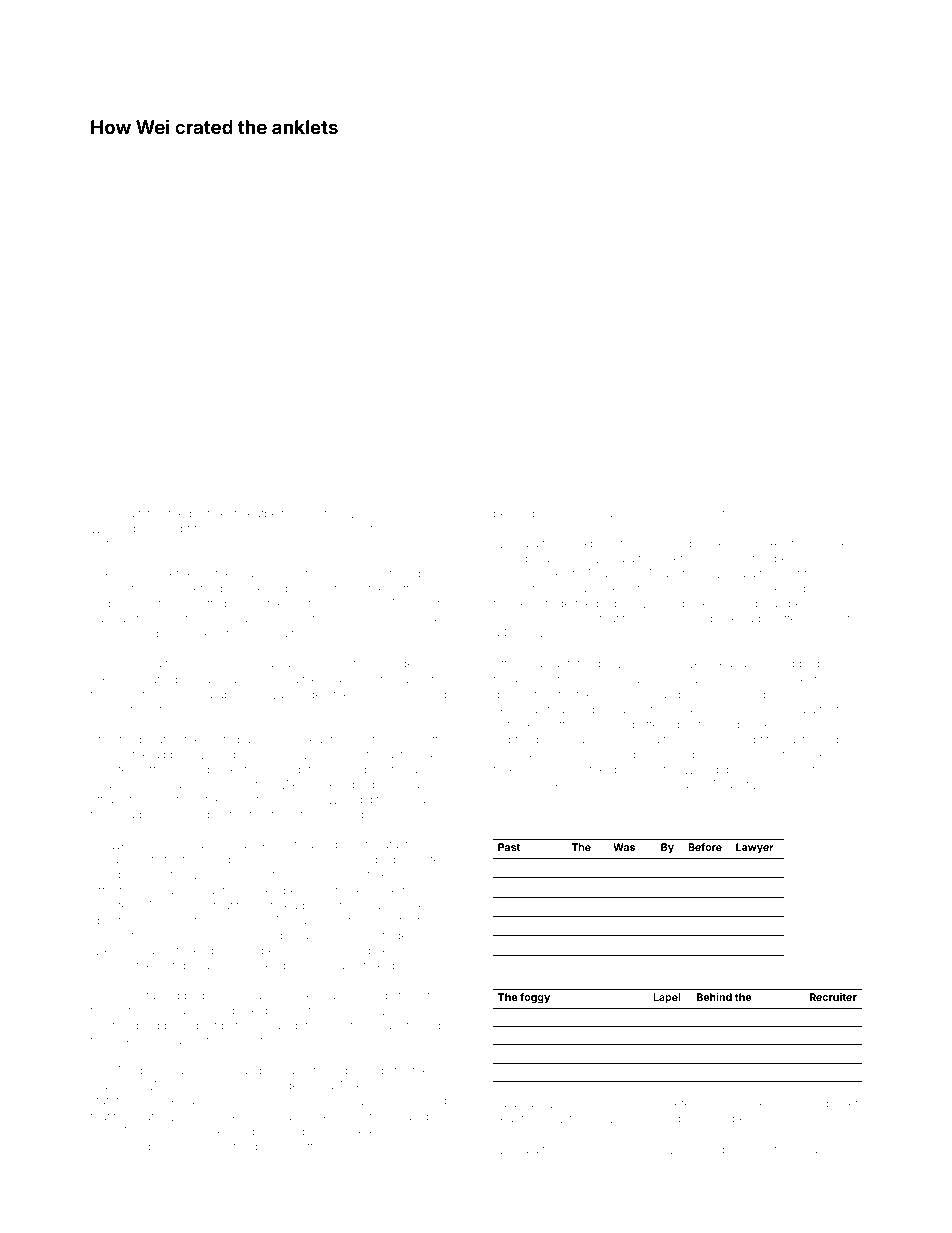 Image resolution: width=952 pixels, height=1233 pixels. Describe the element at coordinates (415, 801) in the screenshot. I see `village` at that location.
